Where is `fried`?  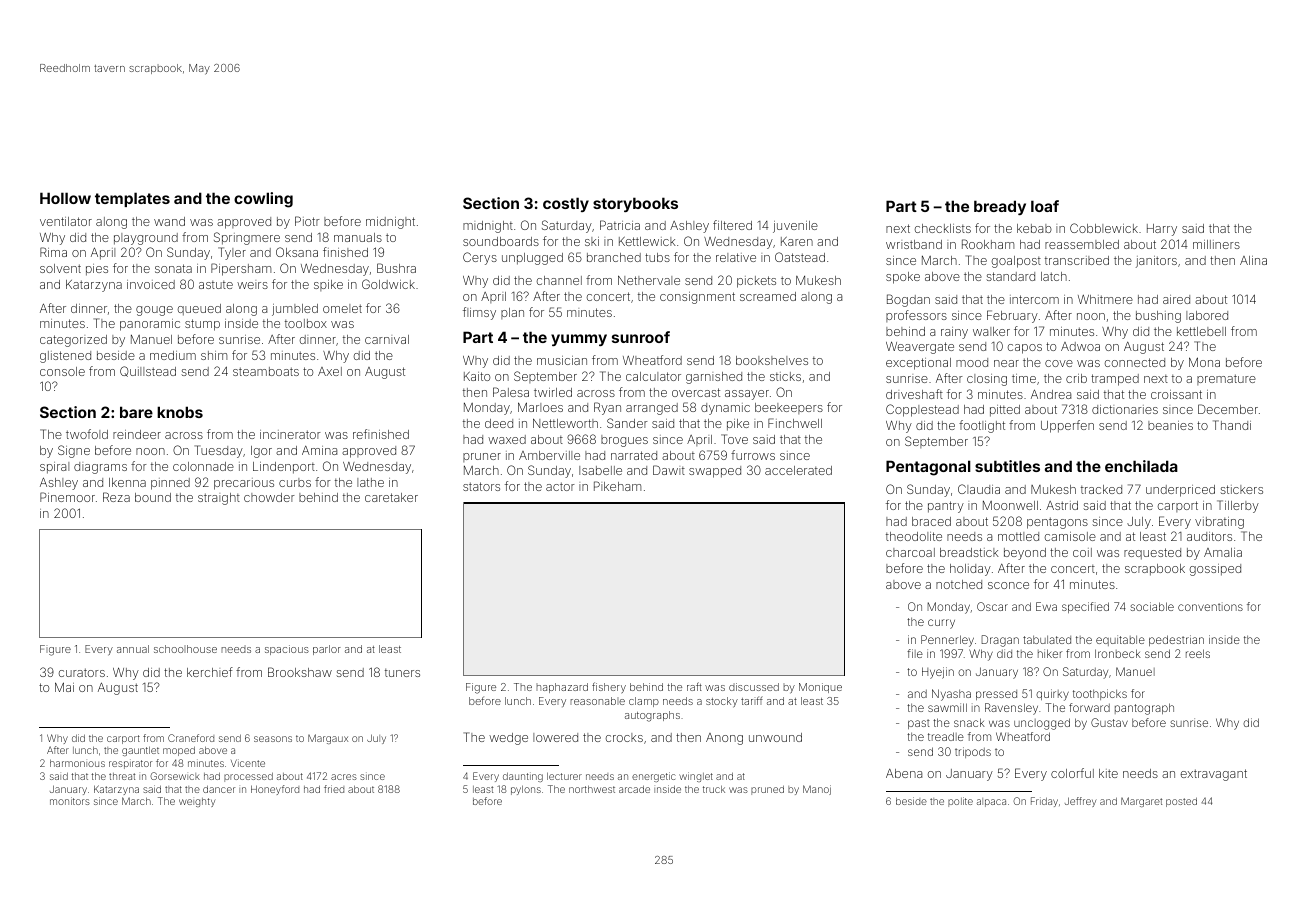
fried is located at coordinates (334, 789).
